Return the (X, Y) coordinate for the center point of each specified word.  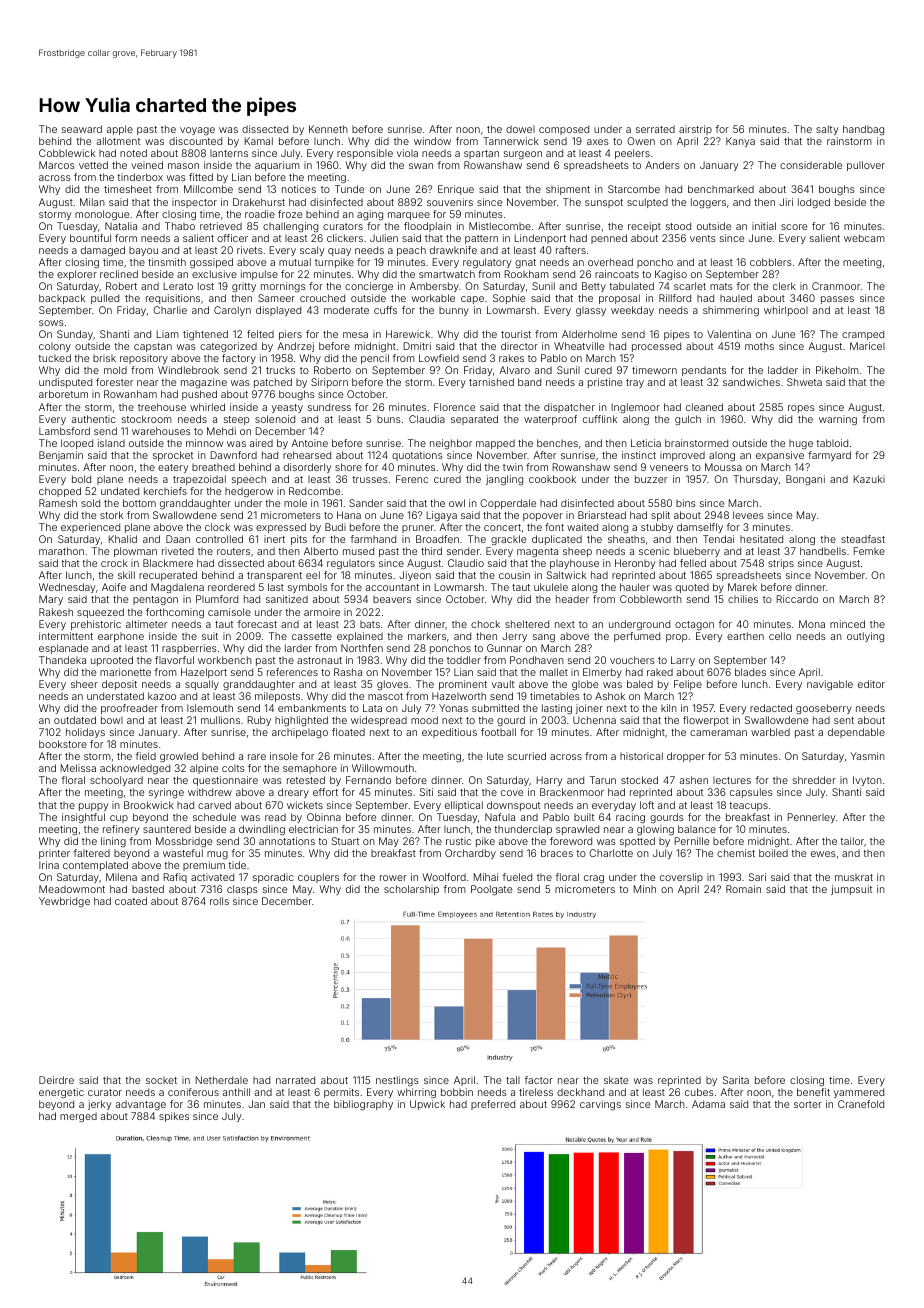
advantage (141, 1105)
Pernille (692, 841)
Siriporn (329, 383)
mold (115, 370)
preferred (493, 1105)
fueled (517, 877)
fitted (201, 177)
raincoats (617, 274)
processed (656, 347)
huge (801, 444)
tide (237, 865)
